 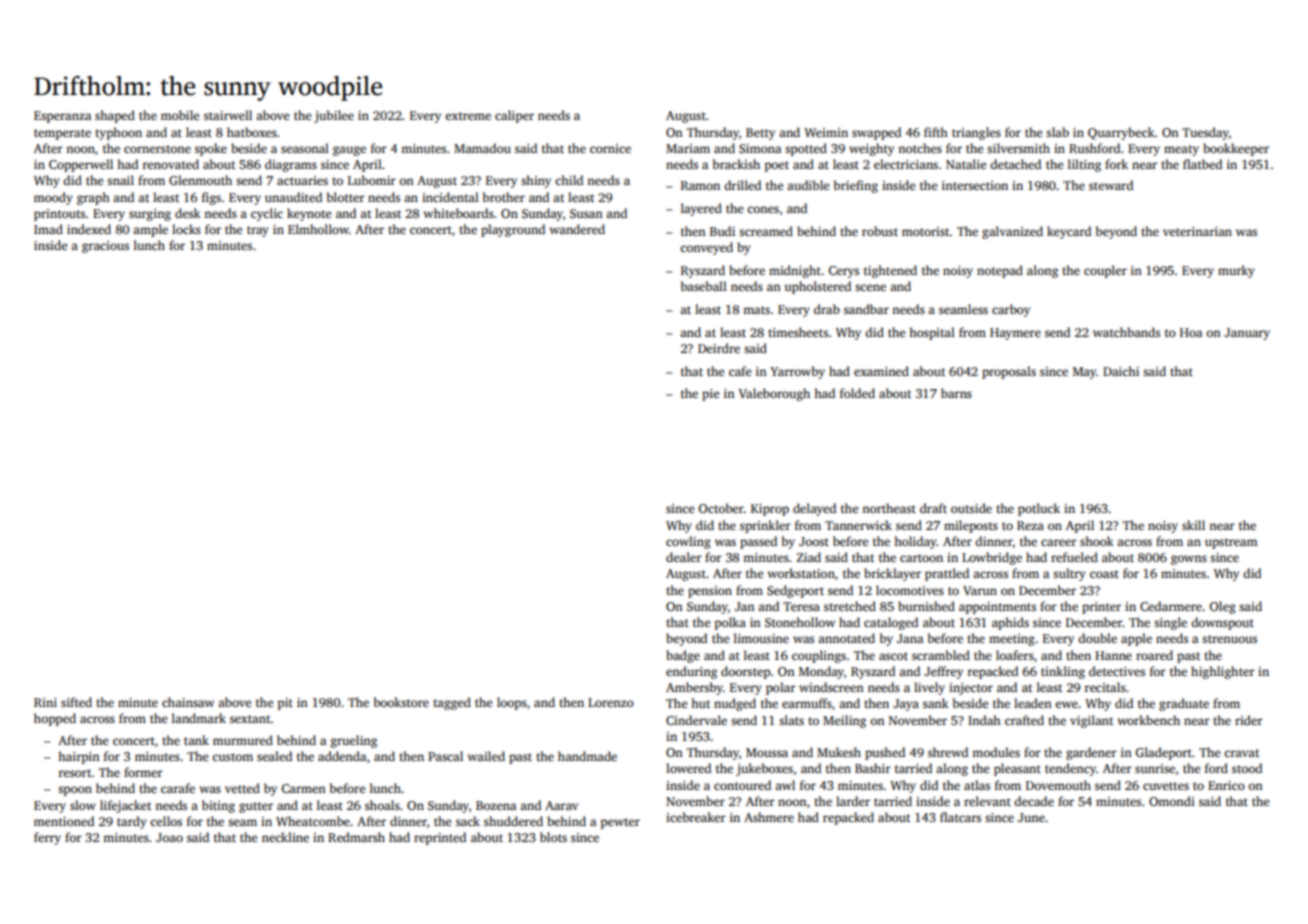 What do you see at coordinates (721, 508) in the document?
I see `October` at bounding box center [721, 508].
